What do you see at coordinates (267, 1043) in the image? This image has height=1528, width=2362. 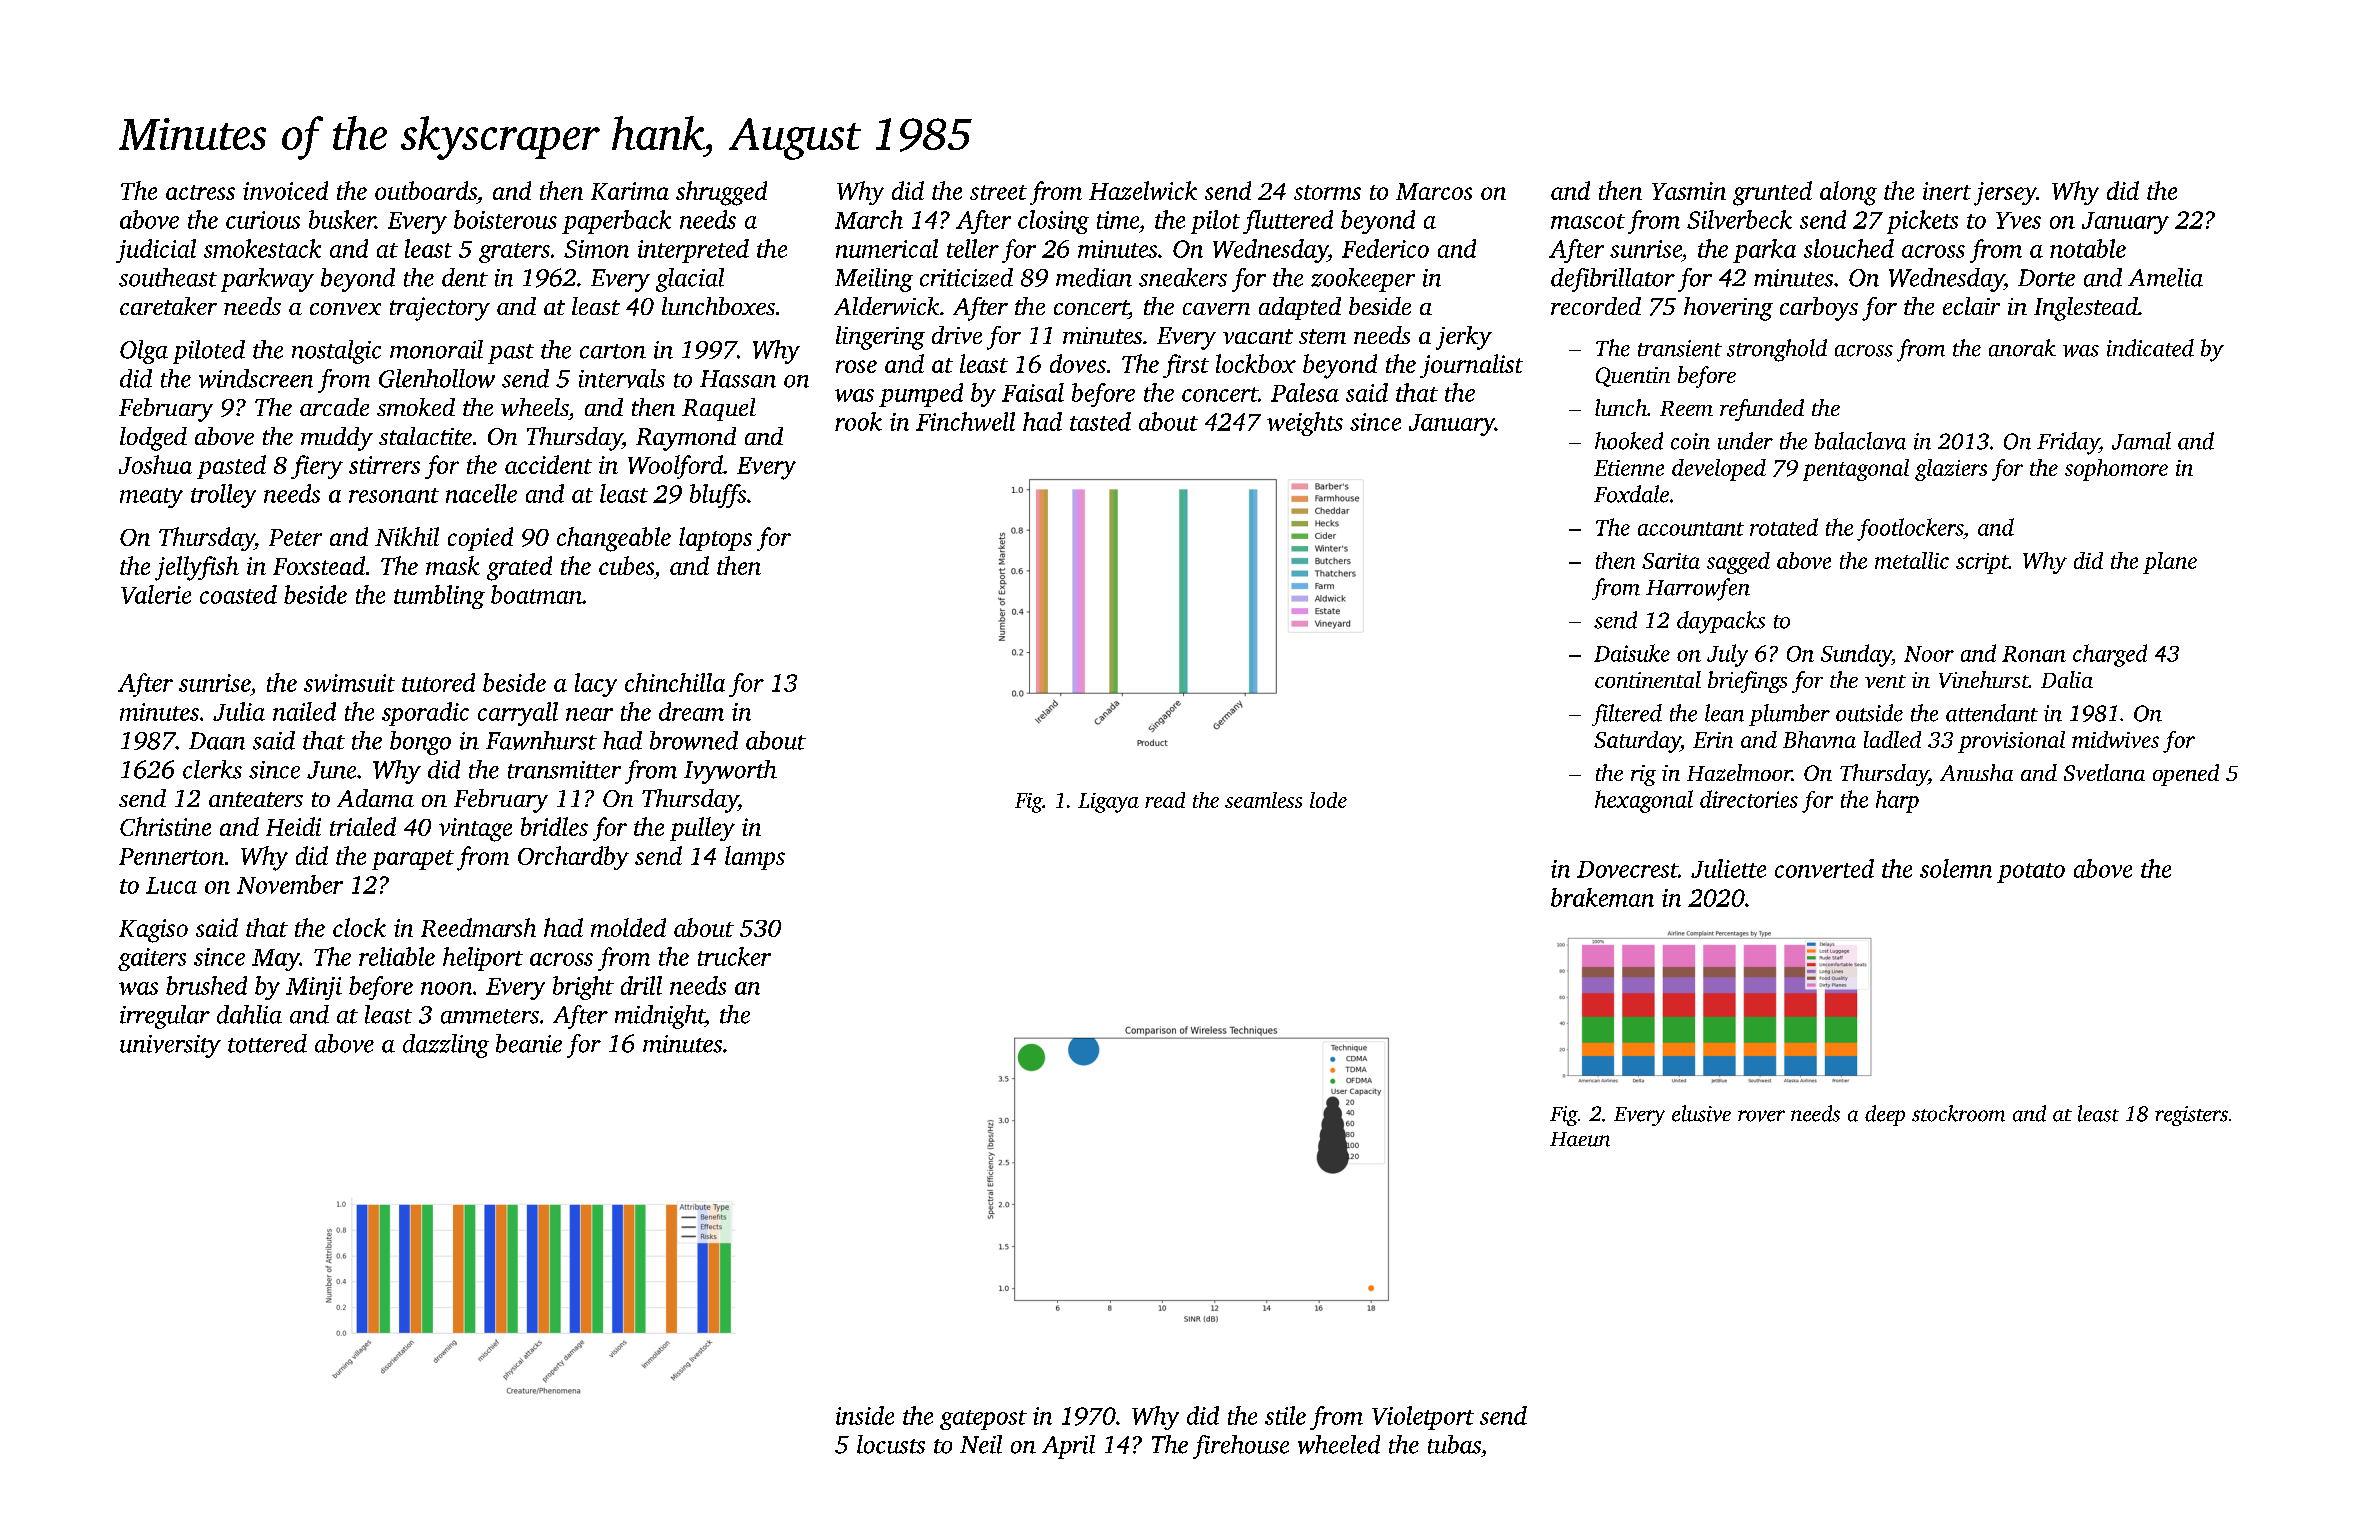 I see `tottered` at bounding box center [267, 1043].
